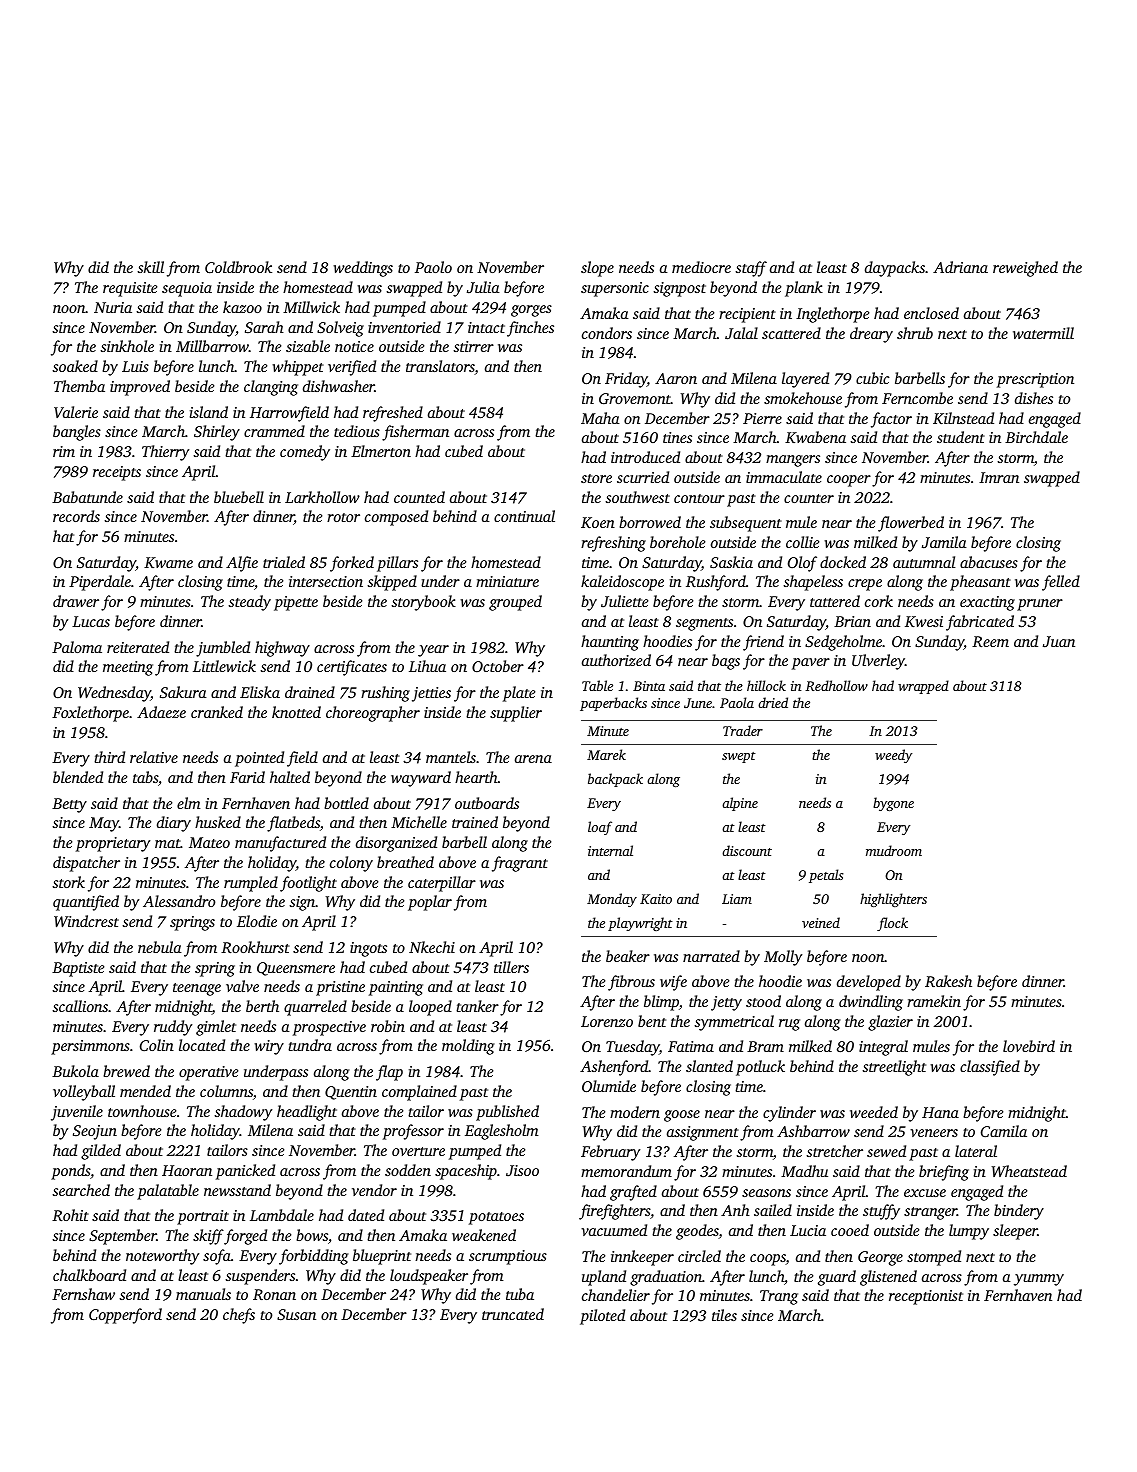 This image has height=1472, width=1137. I want to click on drained, so click(310, 692).
